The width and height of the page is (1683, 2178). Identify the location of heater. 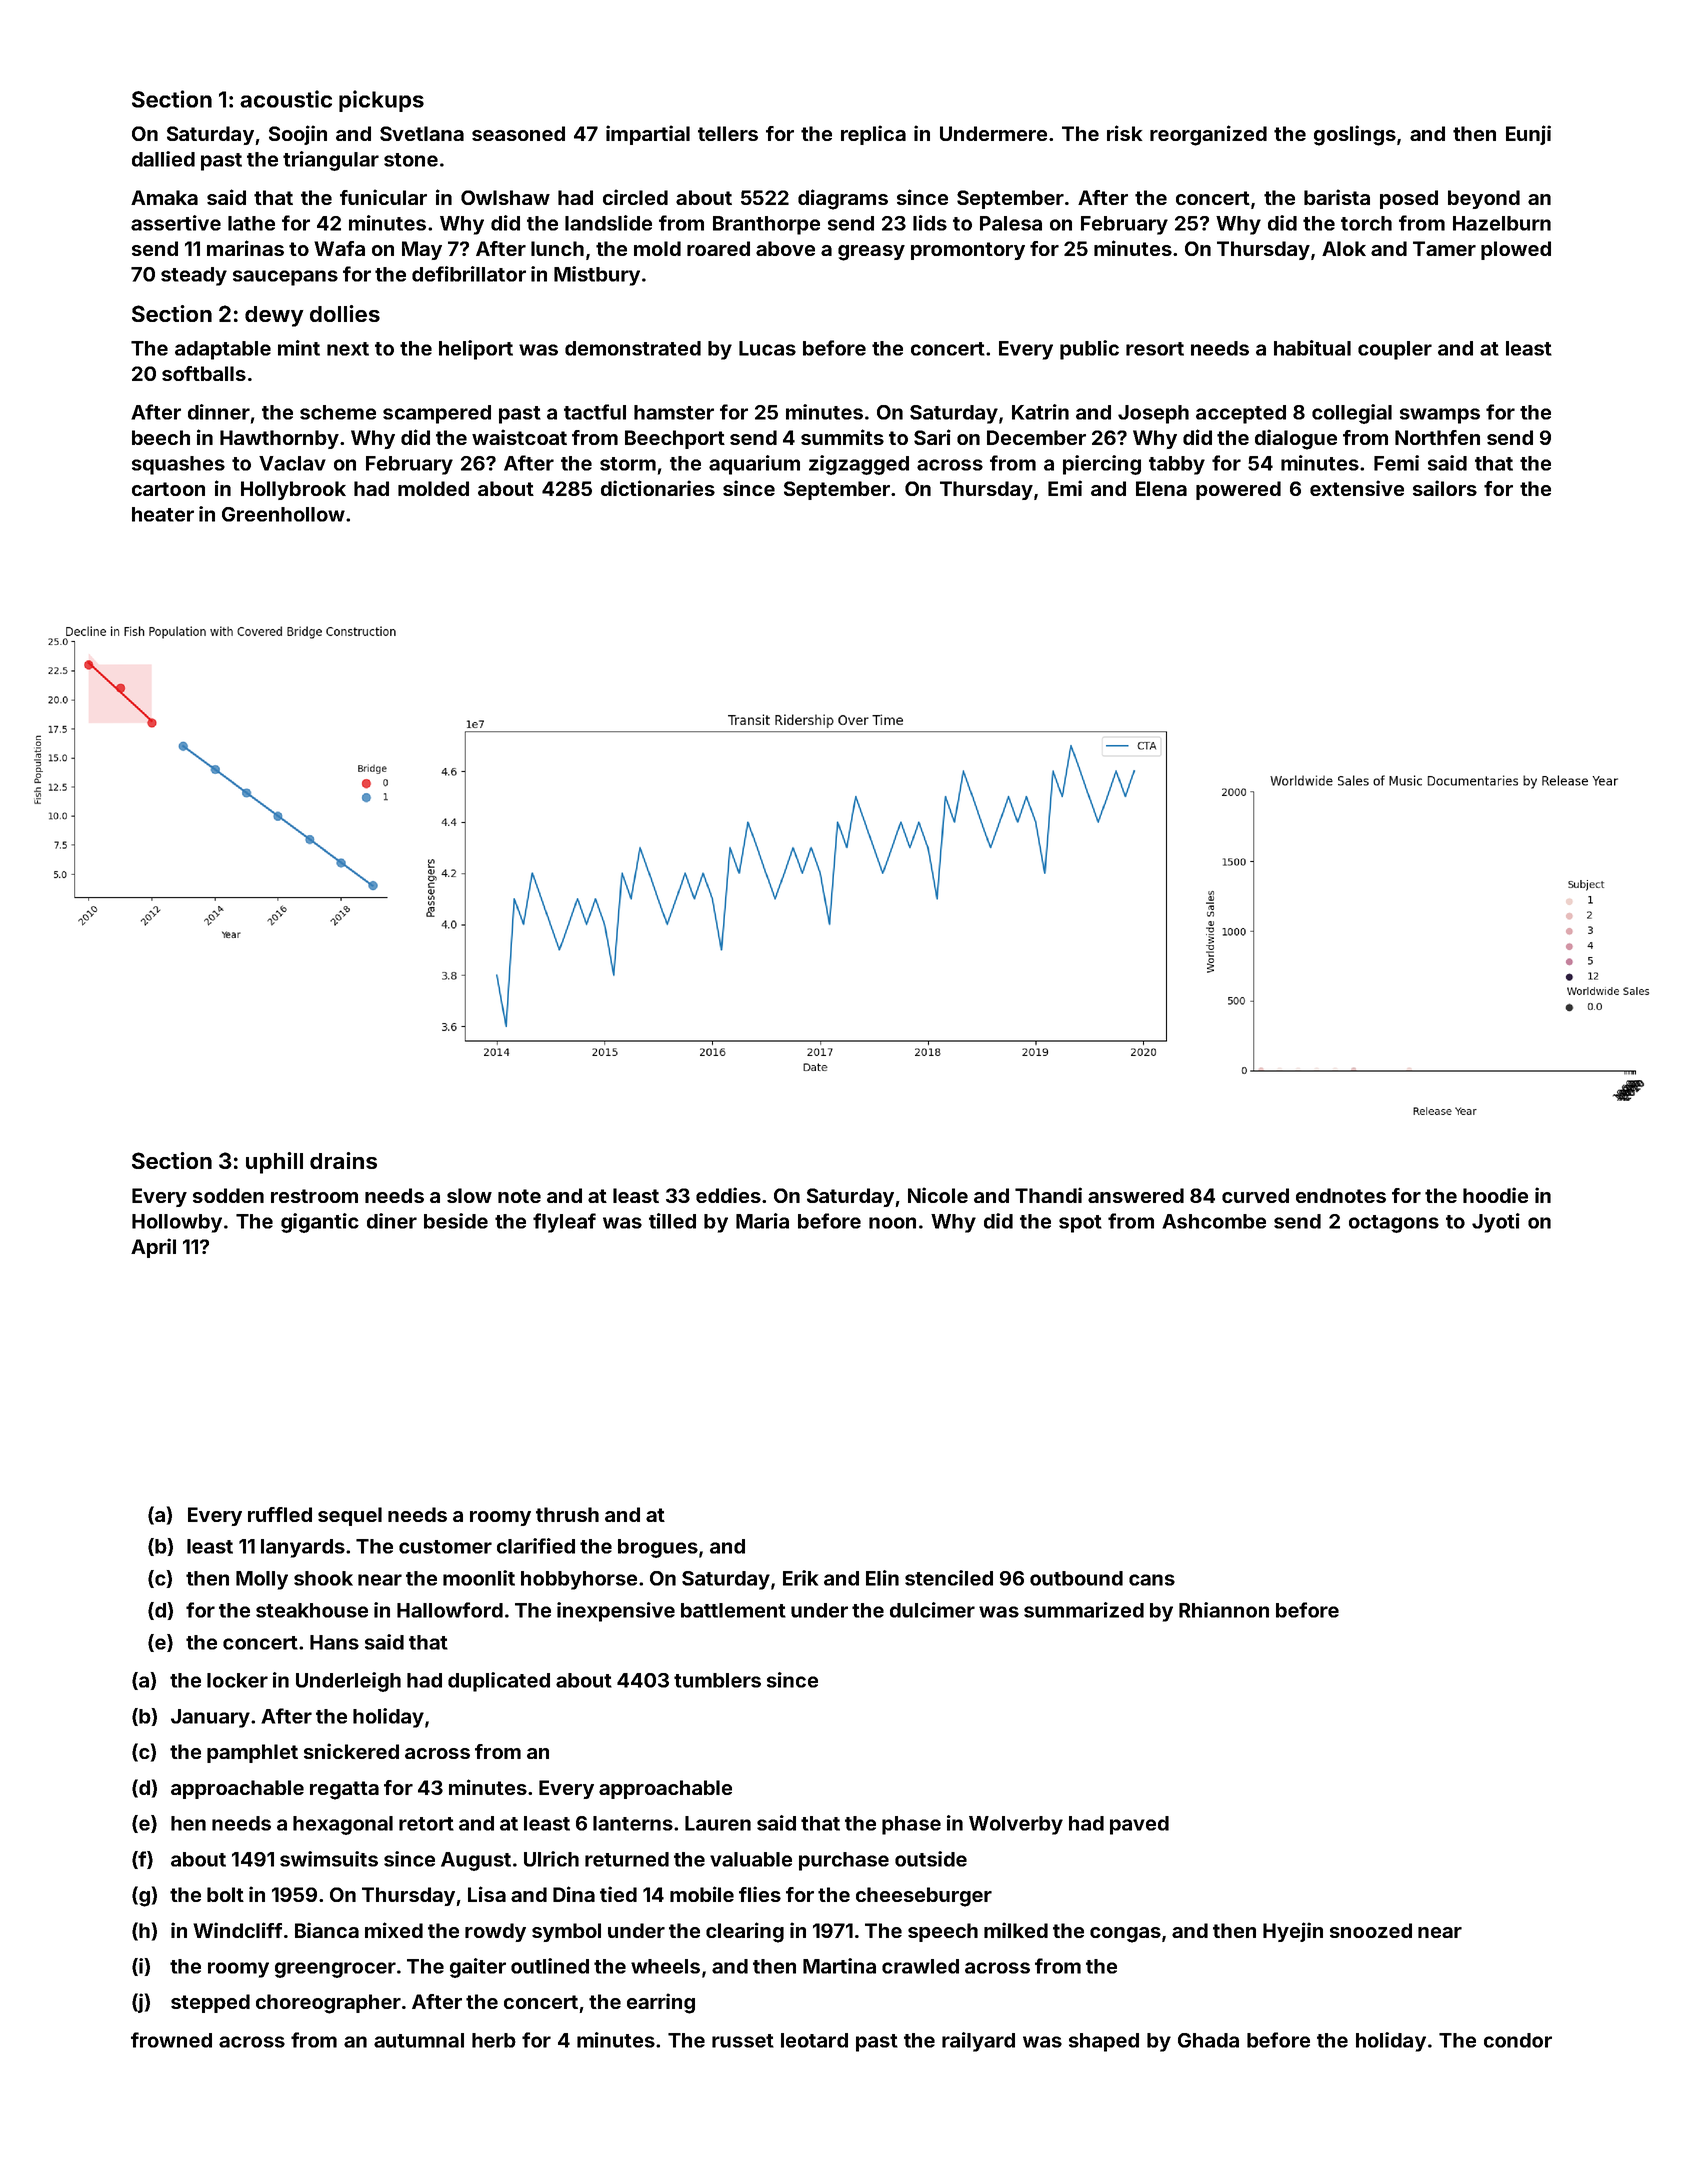
(163, 514).
